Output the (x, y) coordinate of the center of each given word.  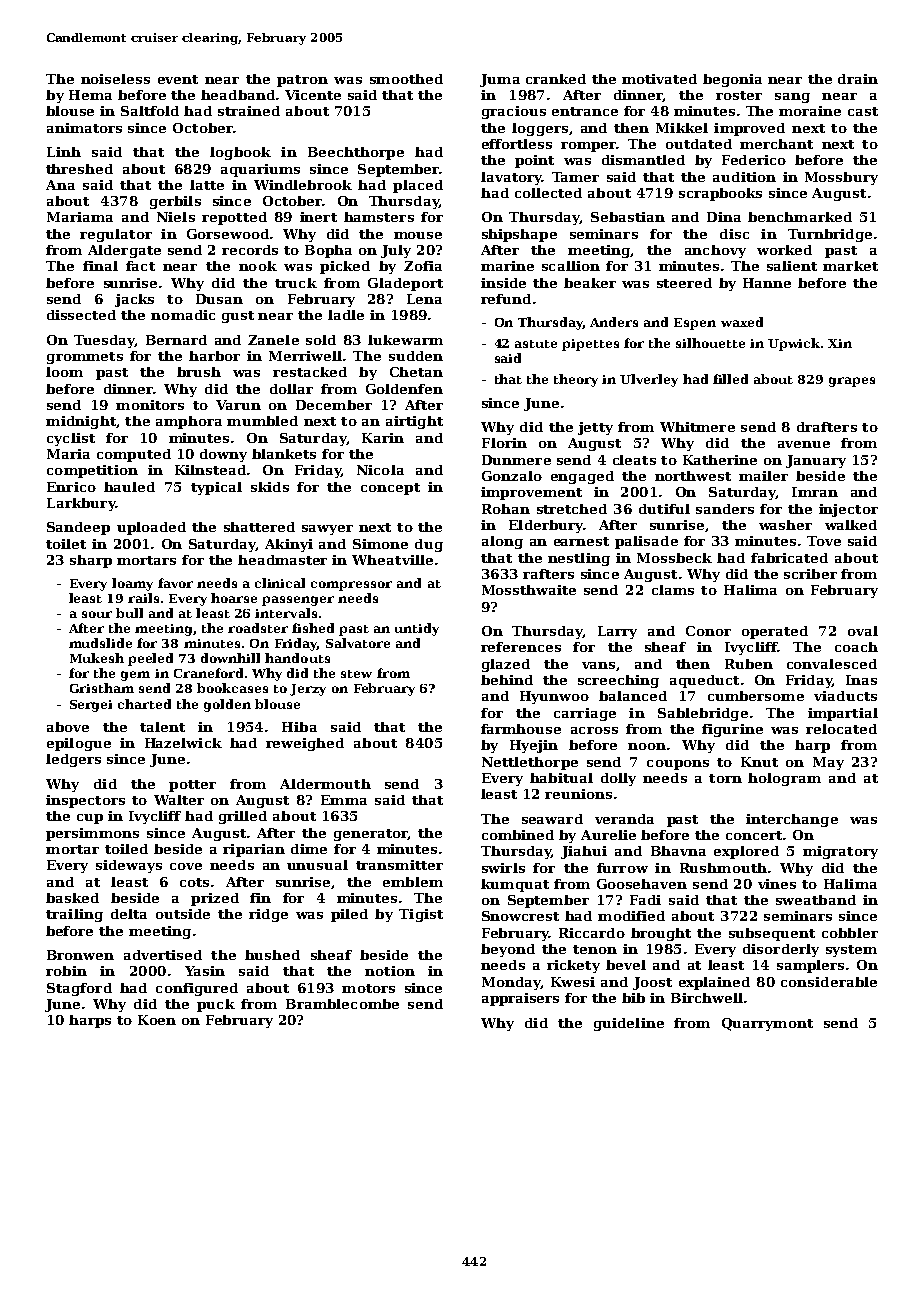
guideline (629, 1024)
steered (684, 283)
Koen (157, 1020)
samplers (810, 966)
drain (858, 79)
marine (507, 266)
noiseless (115, 79)
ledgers (73, 760)
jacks (134, 300)
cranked (556, 79)
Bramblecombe (342, 1004)
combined (518, 835)
